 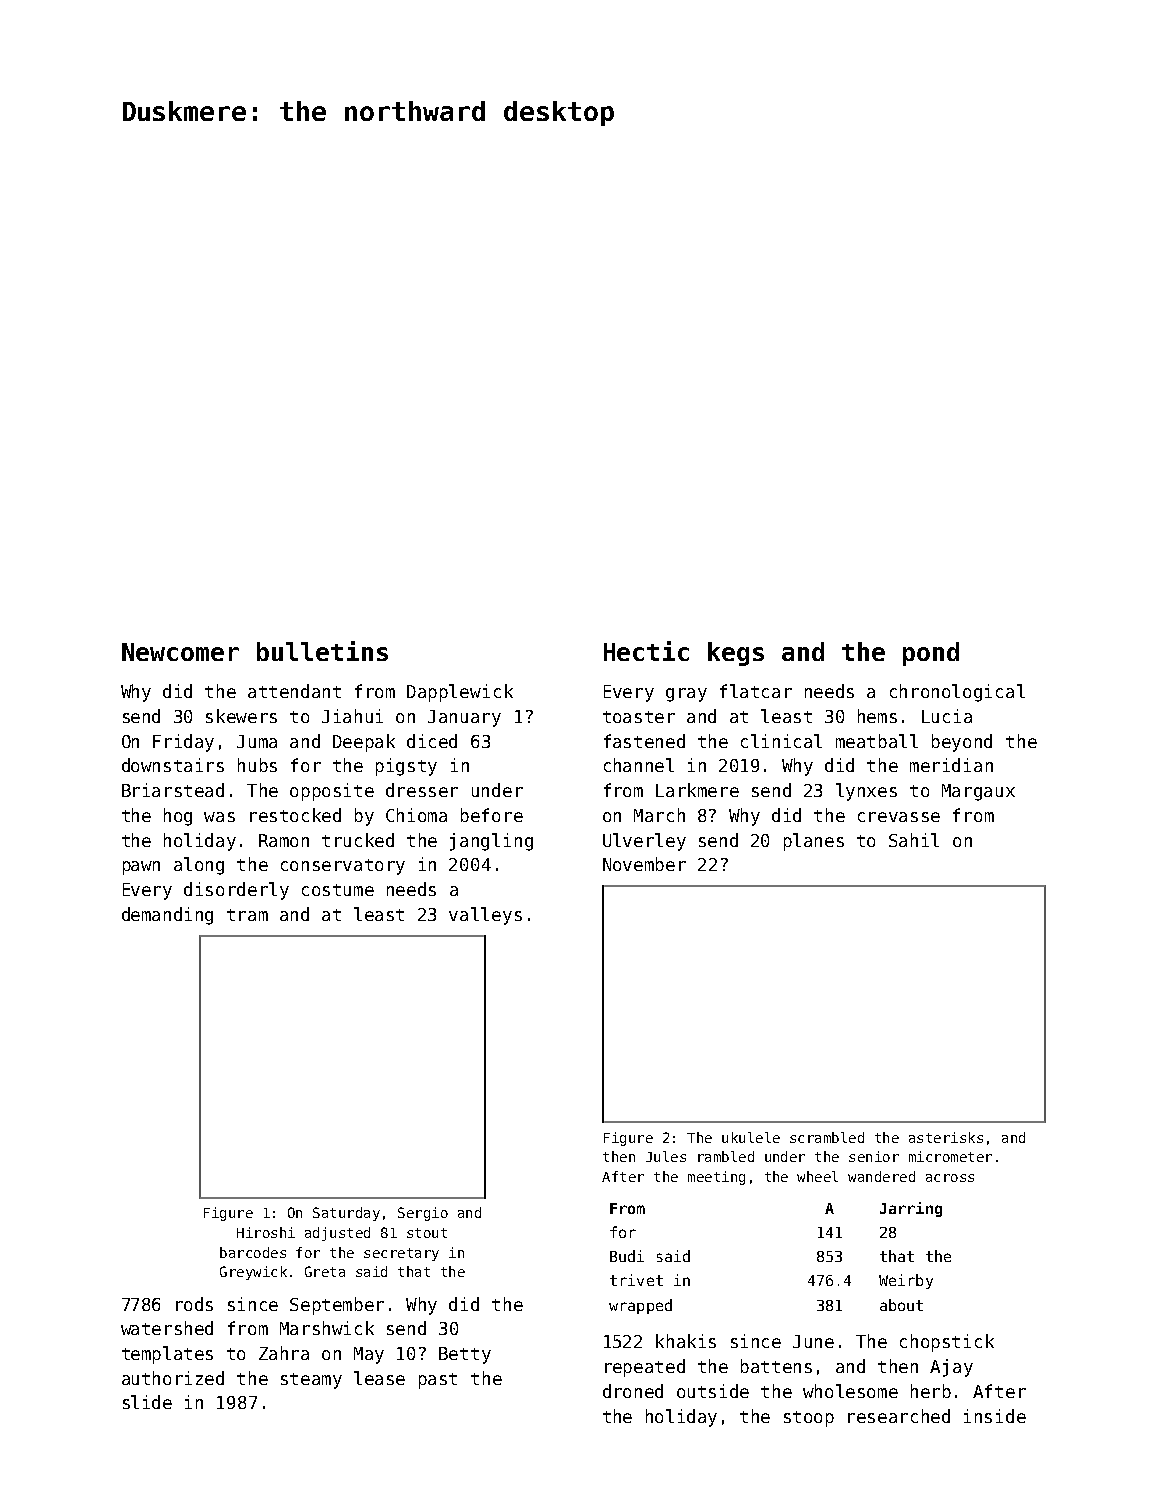 What do you see at coordinates (247, 915) in the image?
I see `tram` at bounding box center [247, 915].
